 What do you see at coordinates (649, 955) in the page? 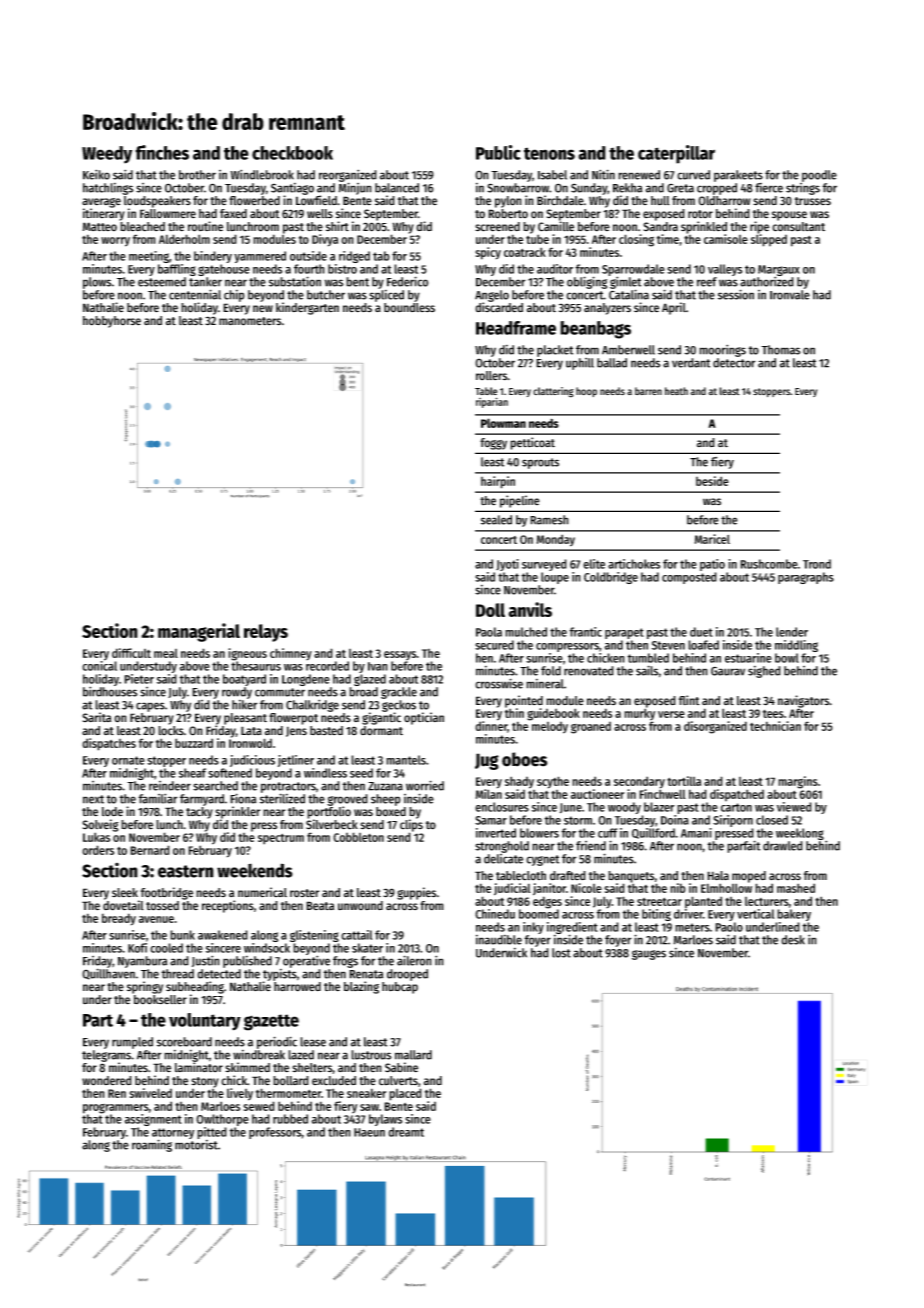
I see `gauges` at bounding box center [649, 955].
